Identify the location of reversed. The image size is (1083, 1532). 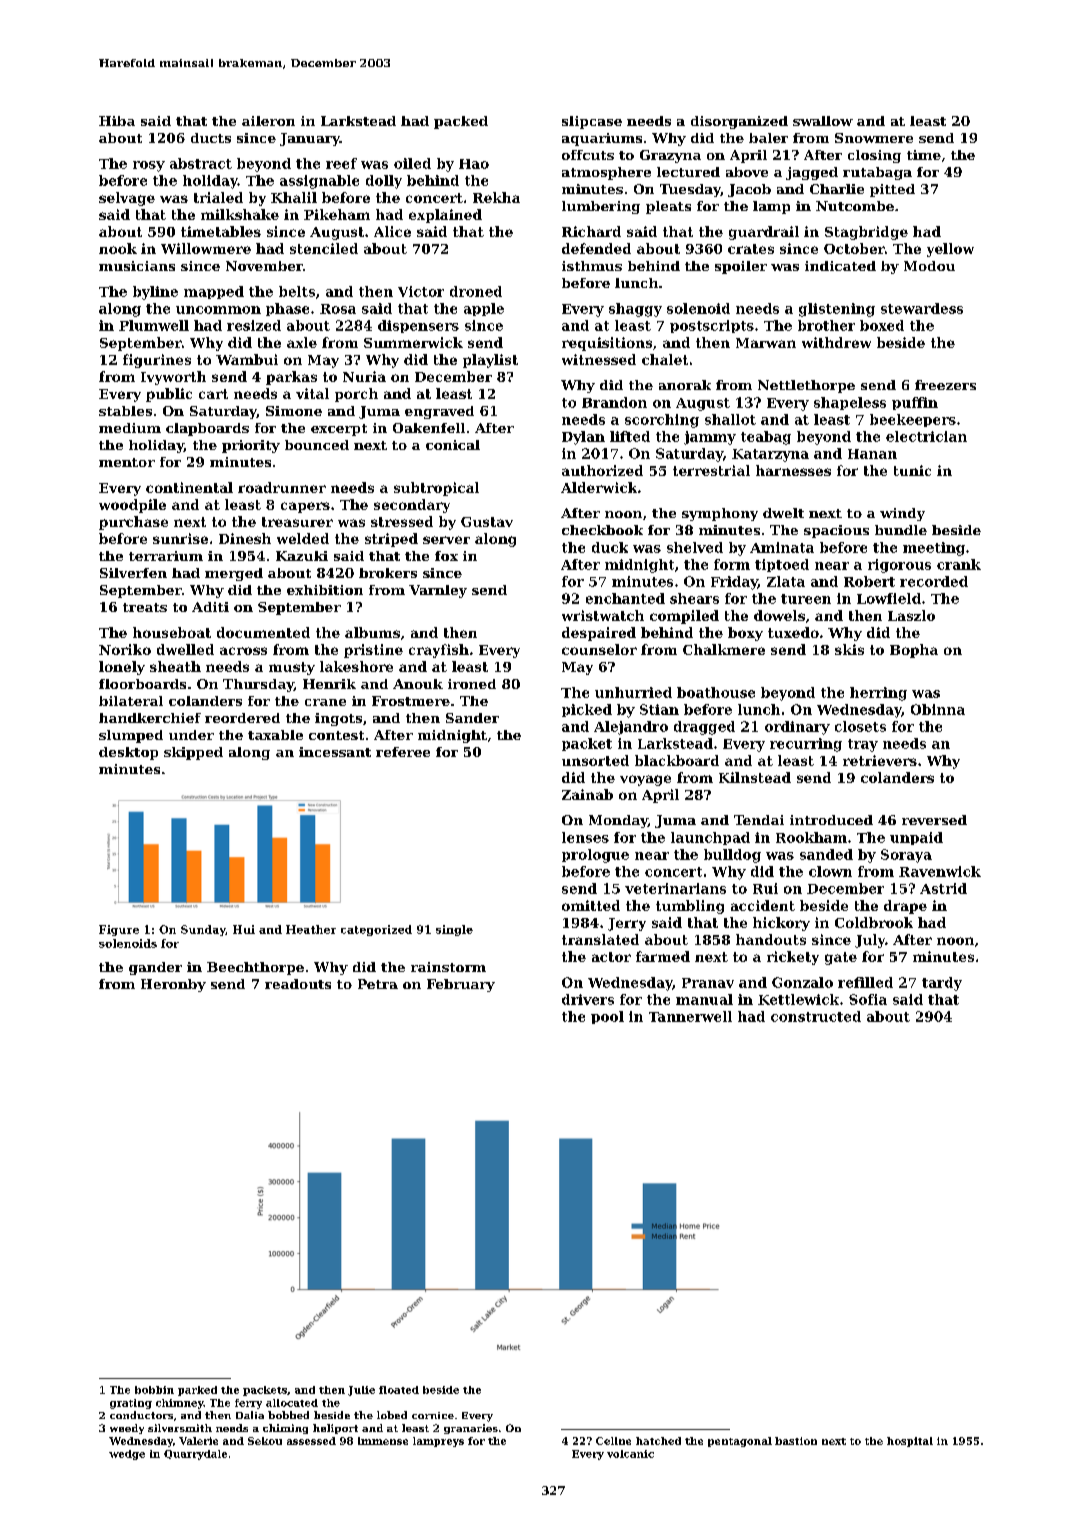
(934, 820).
